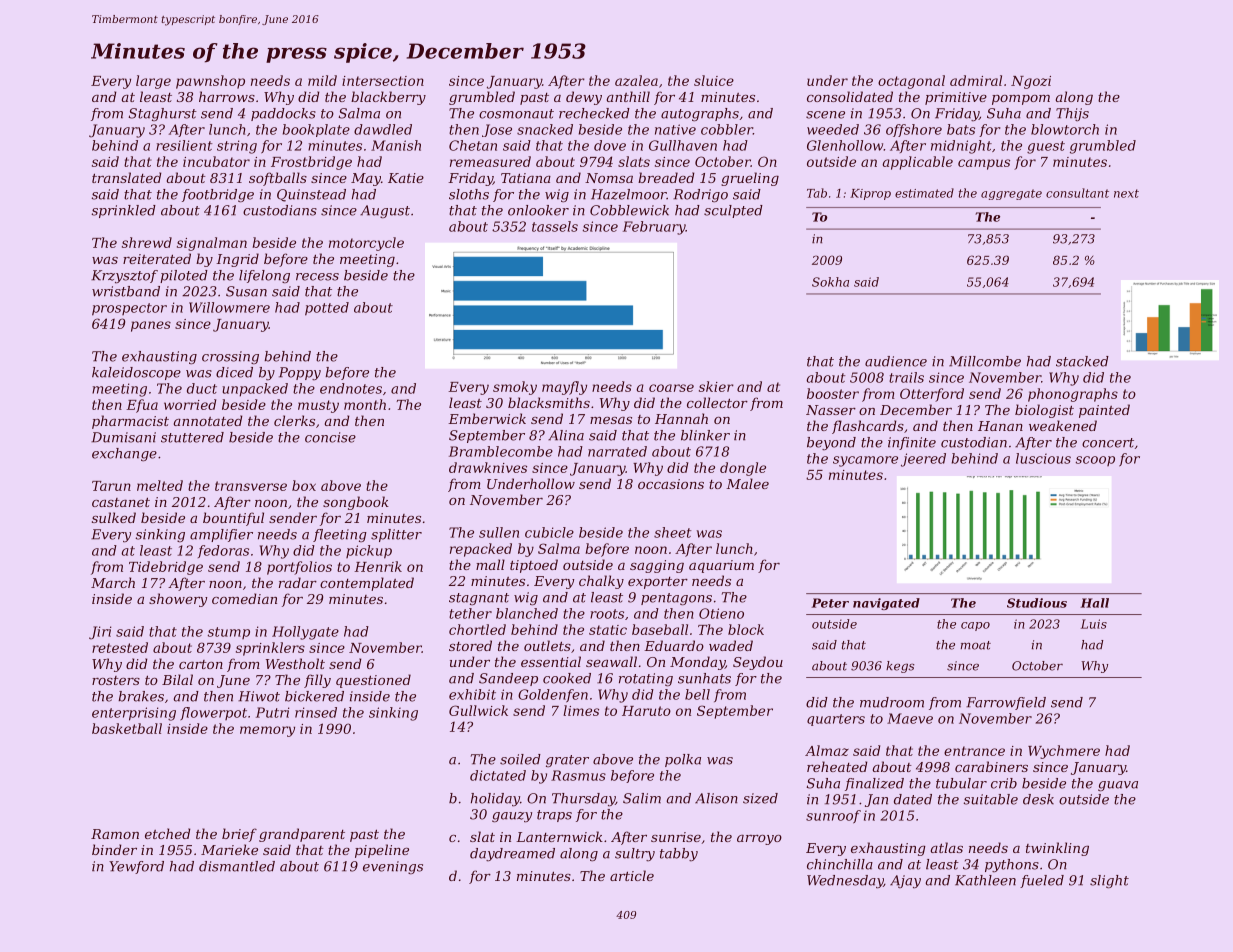 The height and width of the document is (952, 1233). What do you see at coordinates (488, 467) in the document?
I see `drawknives` at bounding box center [488, 467].
